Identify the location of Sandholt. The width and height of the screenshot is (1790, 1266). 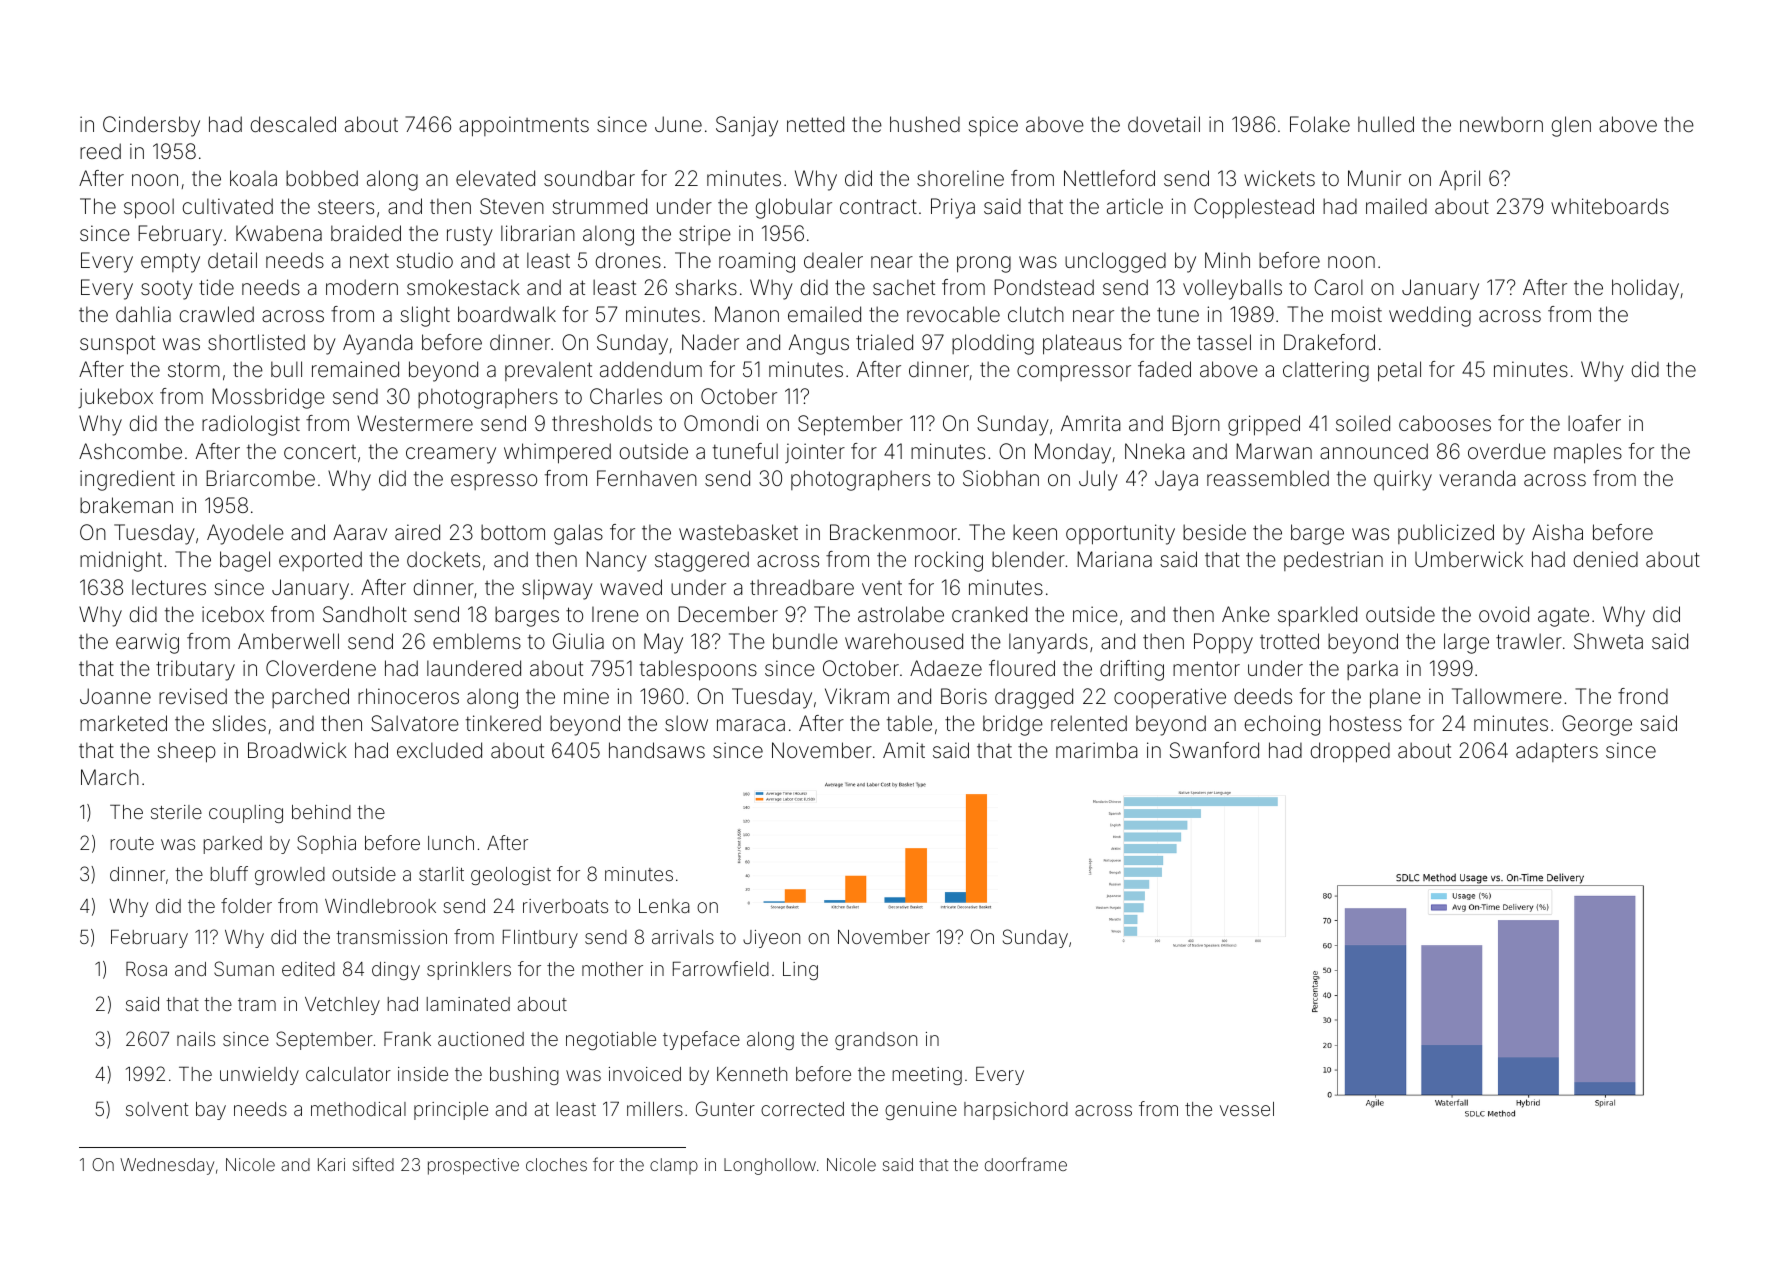
(365, 614).
